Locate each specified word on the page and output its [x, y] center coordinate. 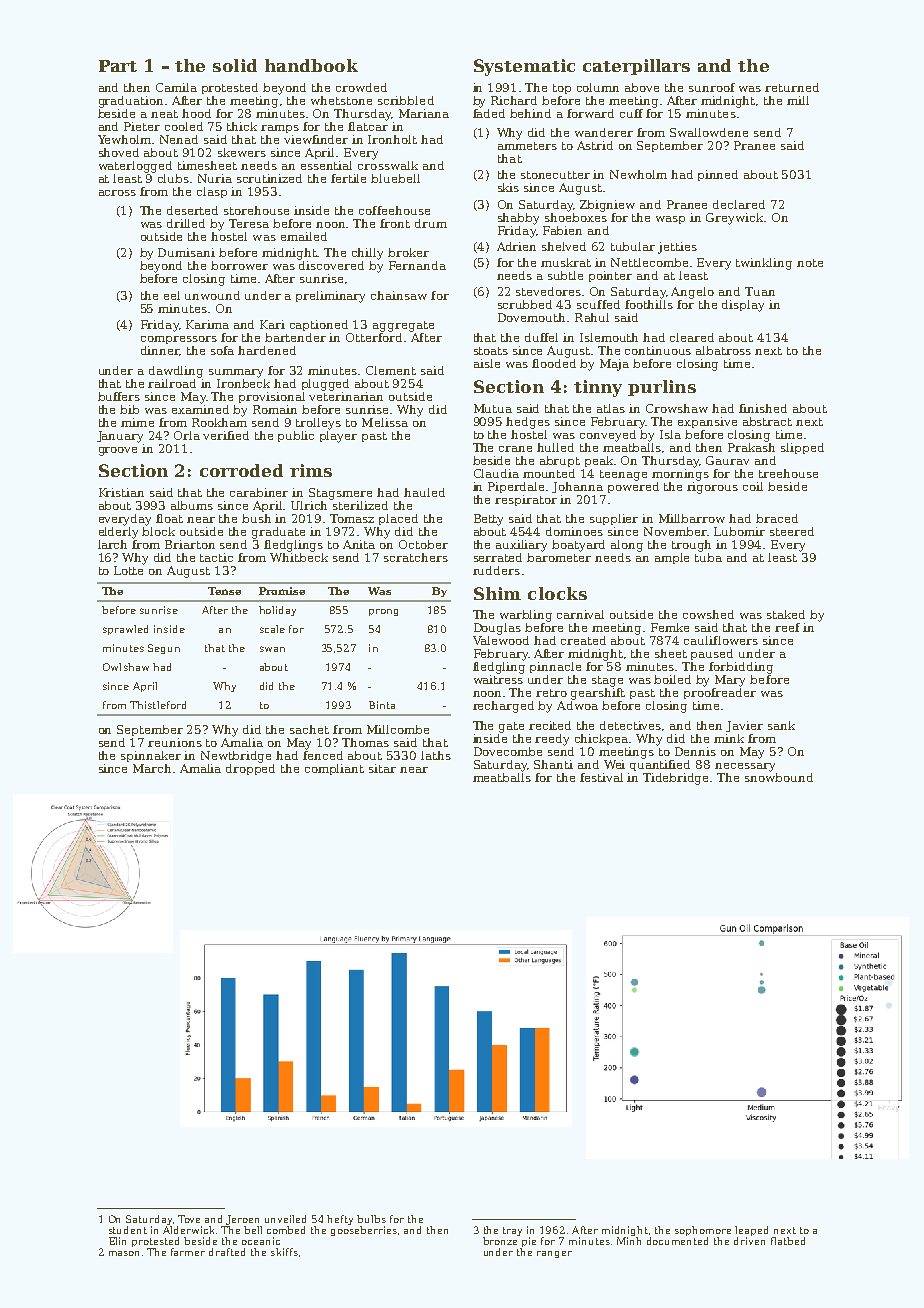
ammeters [527, 146]
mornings [680, 475]
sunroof [712, 87]
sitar [382, 768]
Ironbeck [243, 383]
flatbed [788, 1241]
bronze [500, 1241]
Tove [189, 1219]
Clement [391, 370]
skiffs [284, 1252]
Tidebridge [677, 779]
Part [118, 66]
